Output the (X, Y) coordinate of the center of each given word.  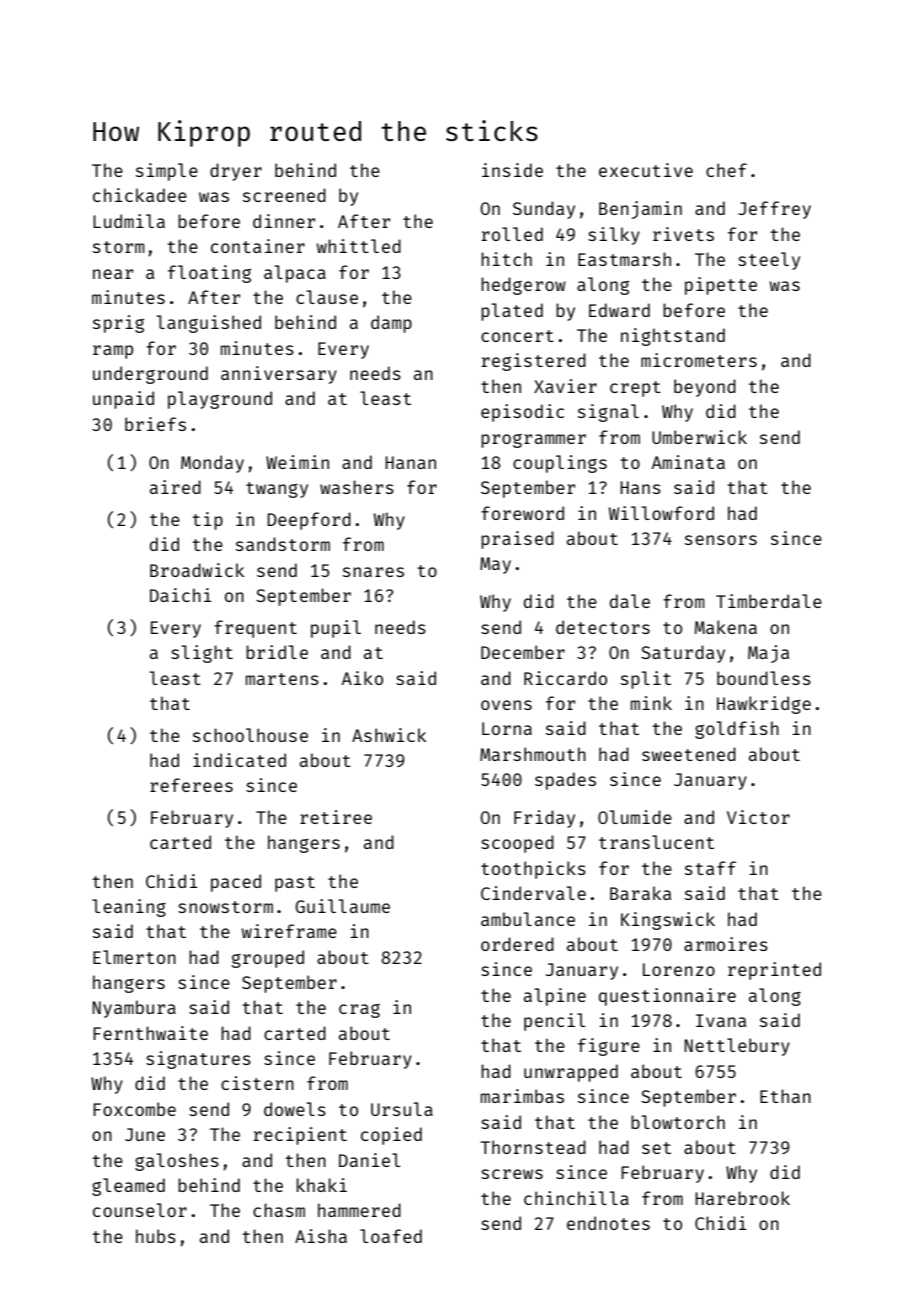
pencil (554, 1022)
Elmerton (134, 957)
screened (284, 195)
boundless (764, 678)
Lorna (507, 728)
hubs (156, 1236)
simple (167, 172)
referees (191, 785)
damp (391, 324)
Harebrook (742, 1198)
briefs (155, 424)
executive (646, 170)
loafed (391, 1236)
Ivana (721, 1020)
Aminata (688, 462)
